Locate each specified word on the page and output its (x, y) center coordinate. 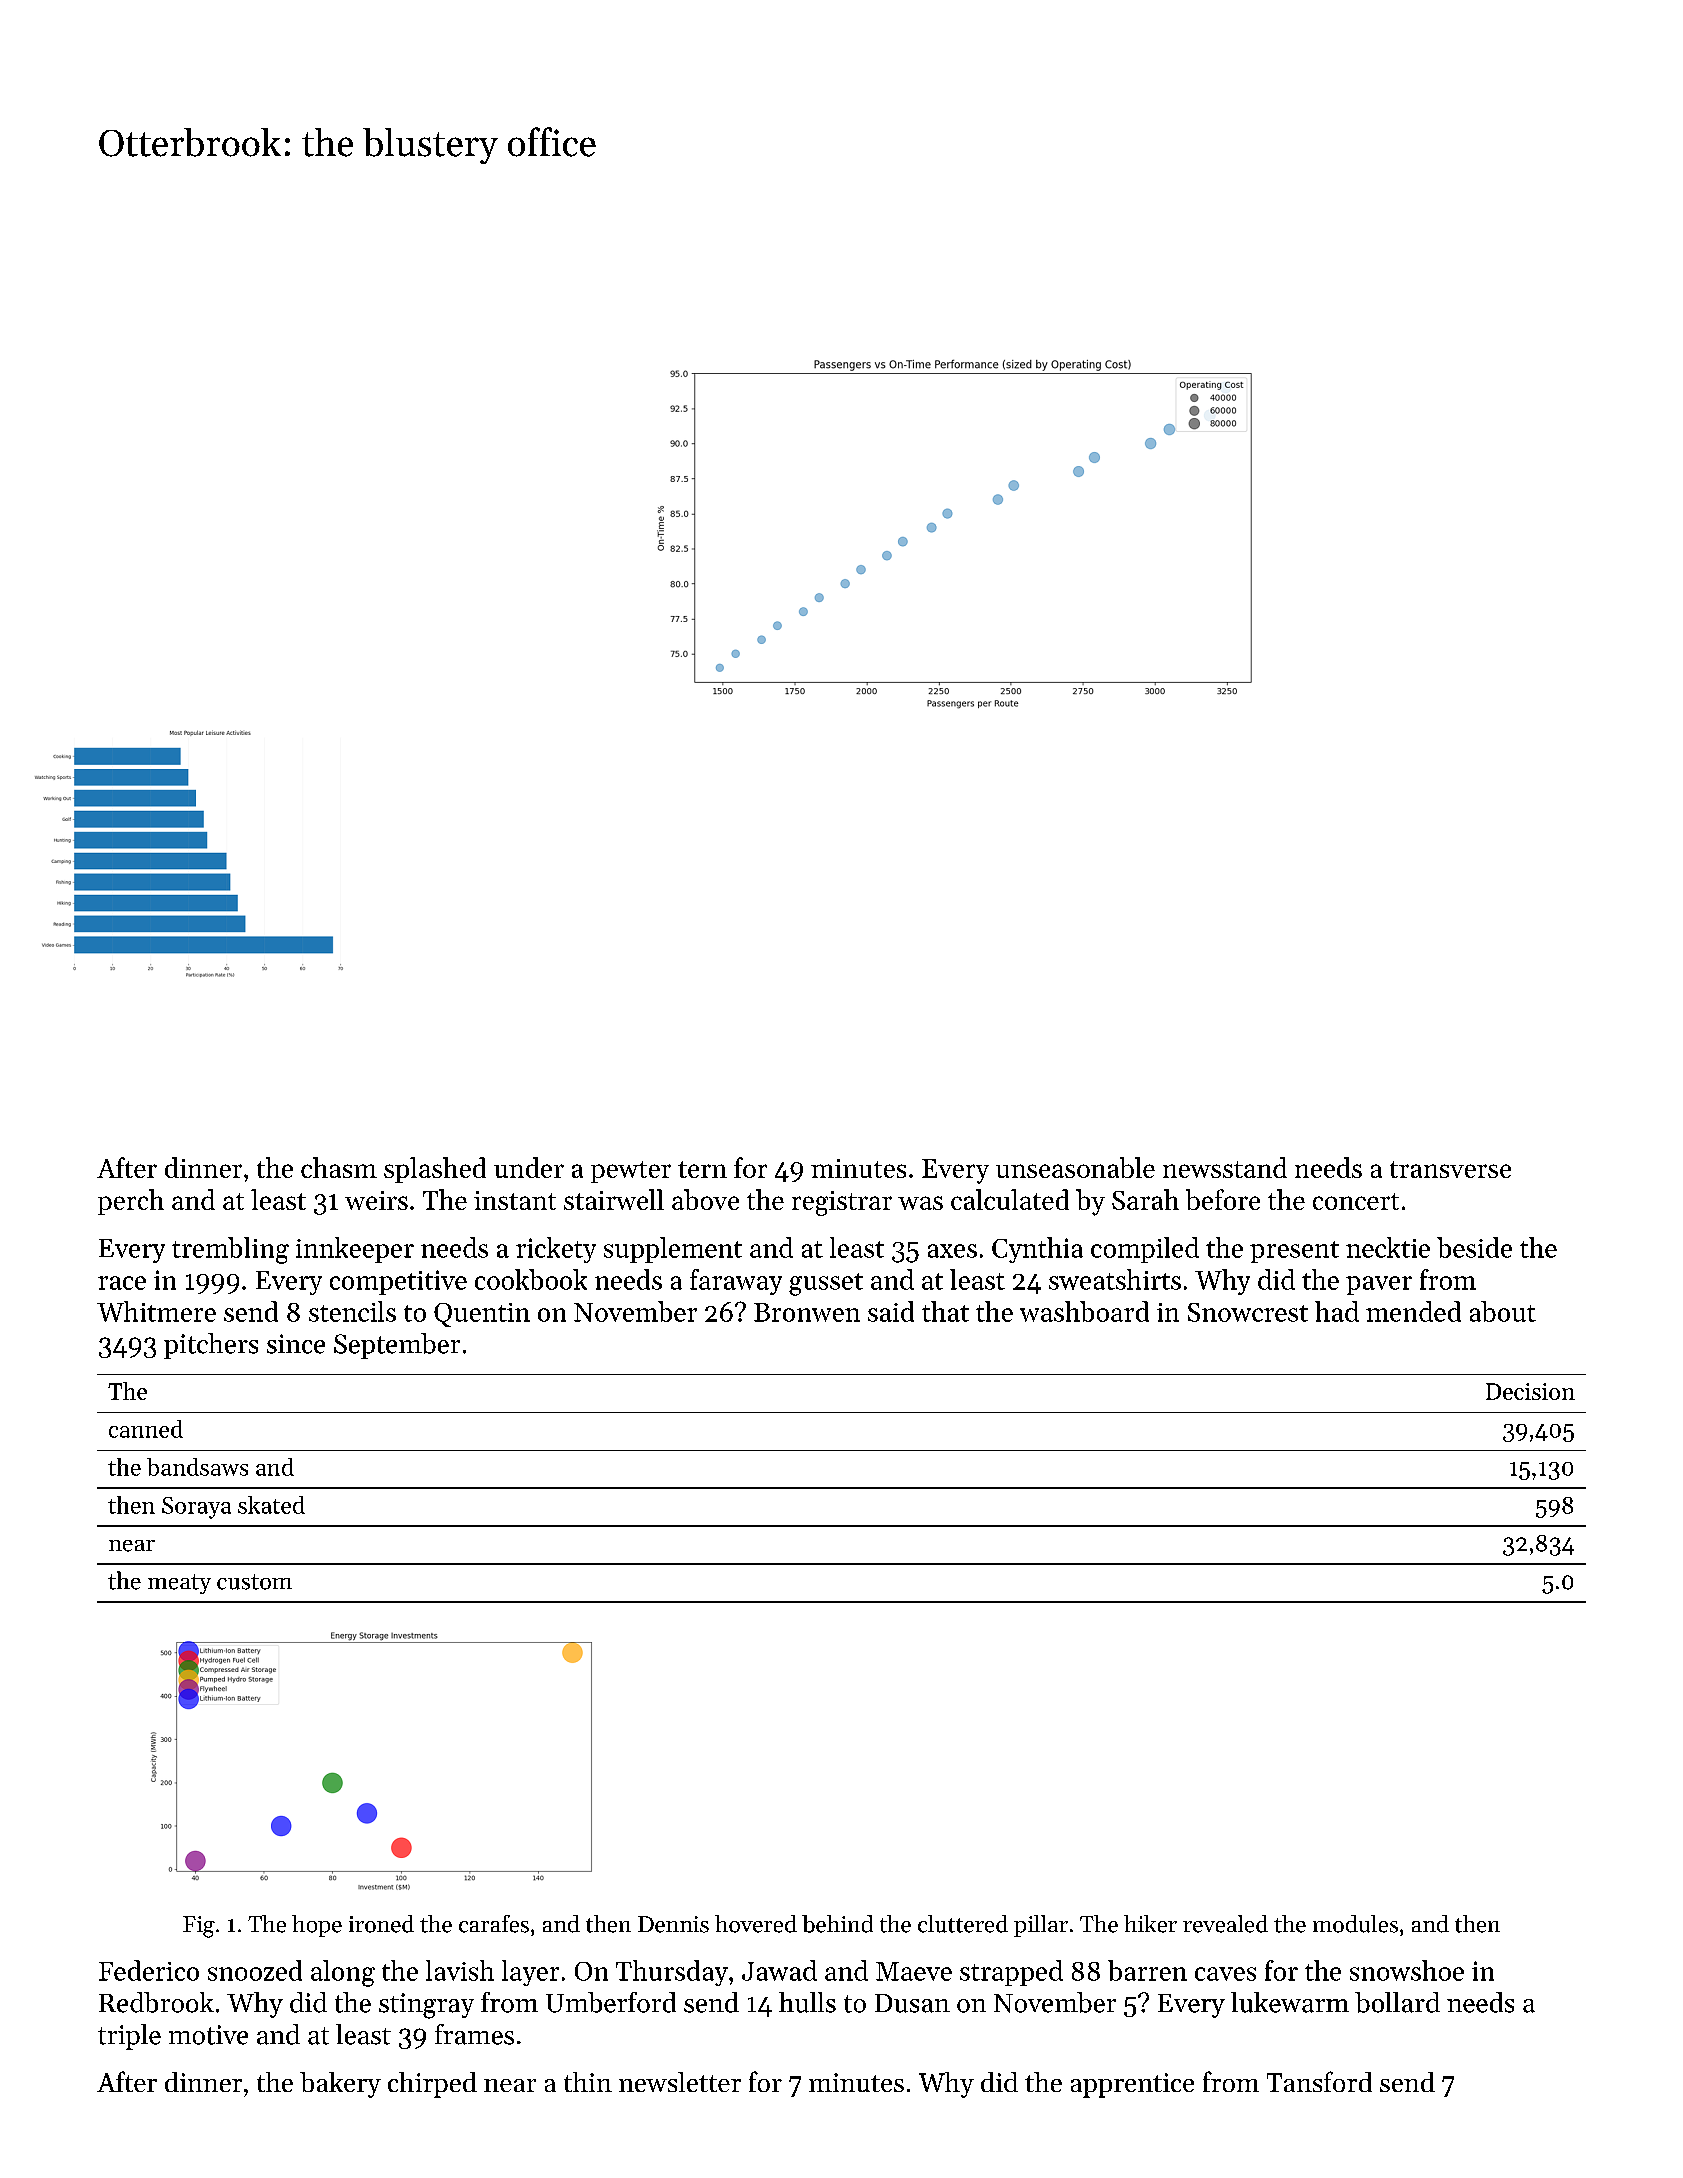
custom (254, 1582)
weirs (376, 1200)
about (1503, 1311)
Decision (1530, 1391)
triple (129, 2037)
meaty (179, 1584)
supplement (673, 1250)
